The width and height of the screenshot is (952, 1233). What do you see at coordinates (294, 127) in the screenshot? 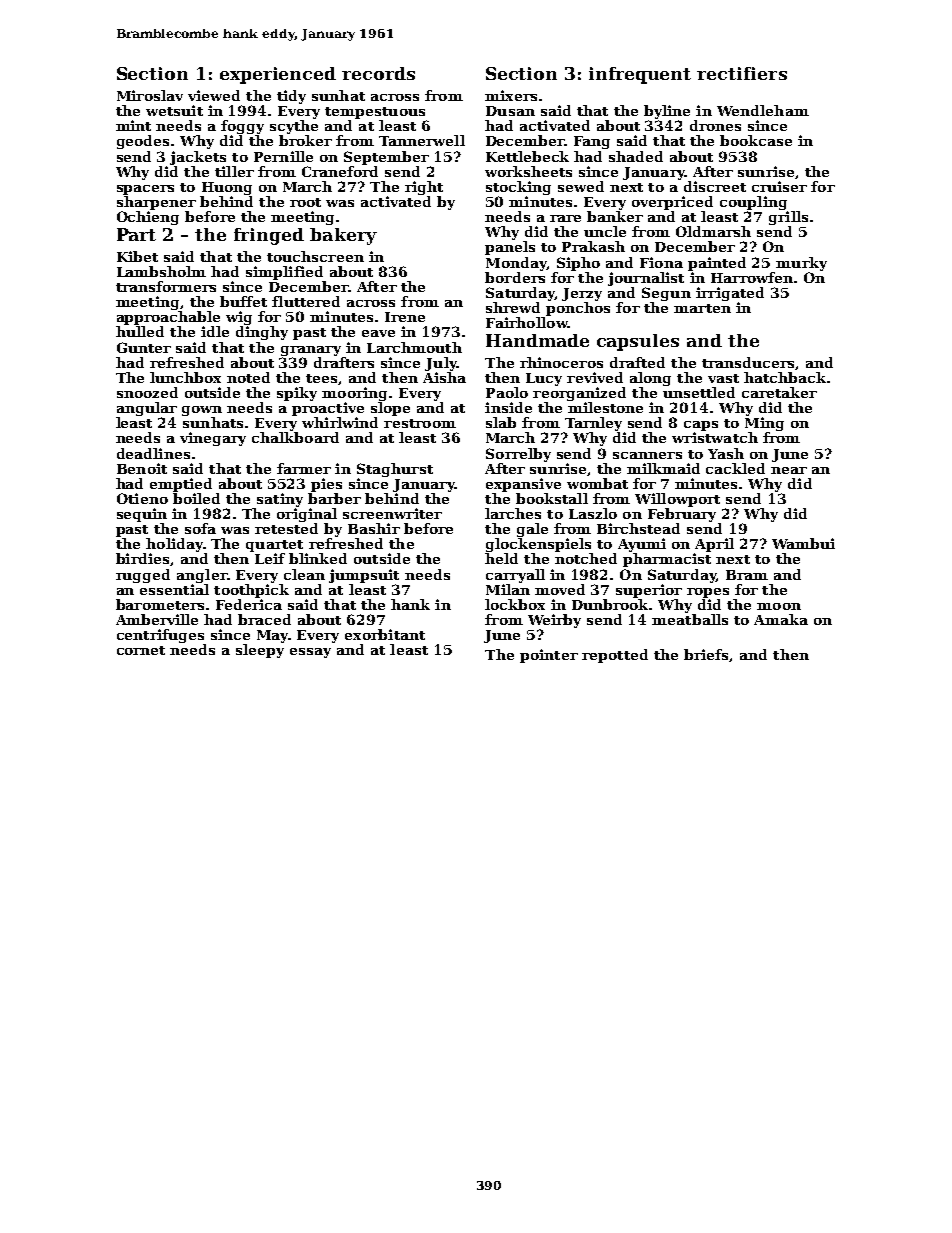
I see `scythe` at bounding box center [294, 127].
